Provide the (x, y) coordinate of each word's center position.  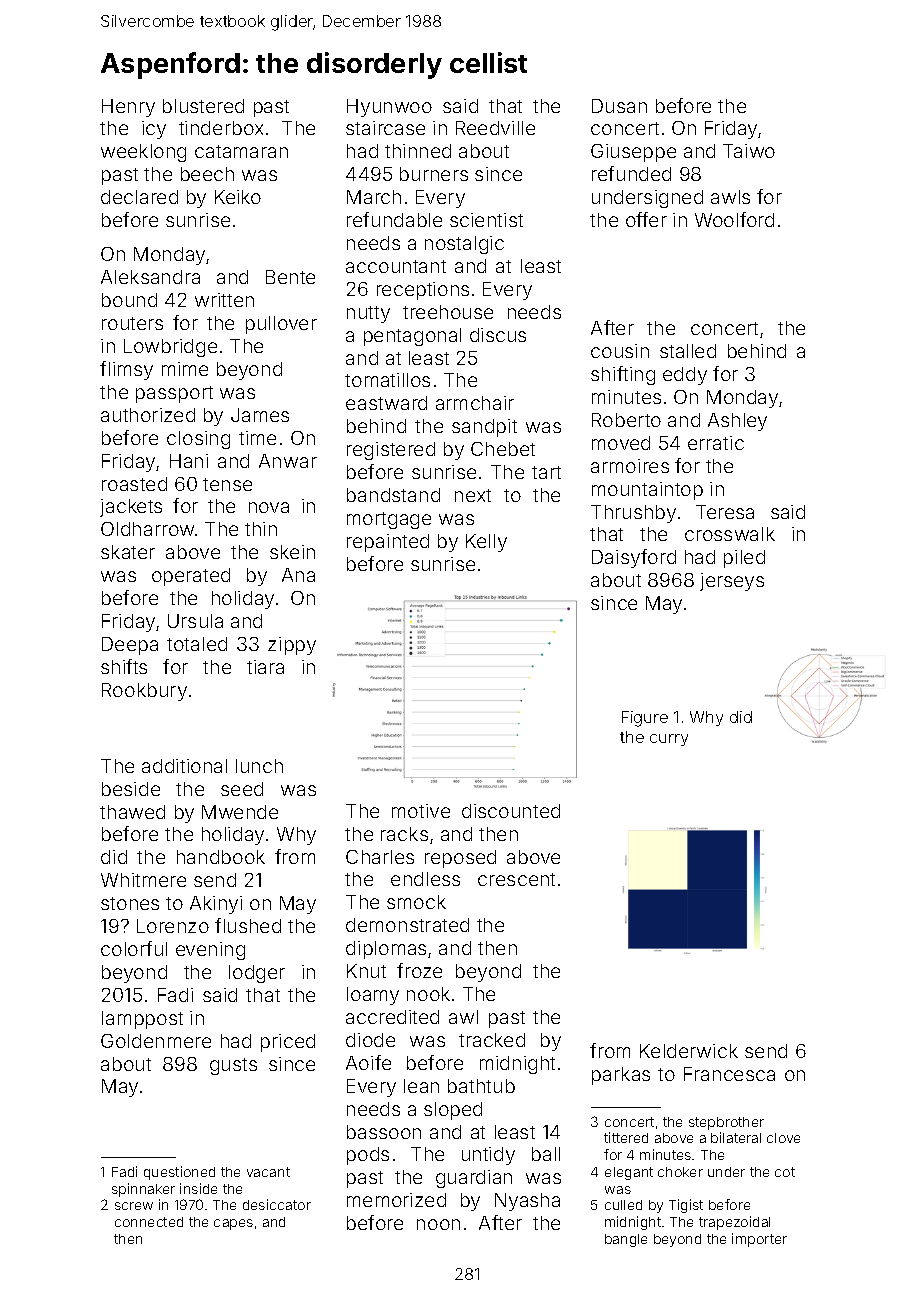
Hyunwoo (389, 108)
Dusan (619, 106)
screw (134, 1206)
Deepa (130, 646)
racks (404, 834)
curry (669, 740)
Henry (128, 108)
